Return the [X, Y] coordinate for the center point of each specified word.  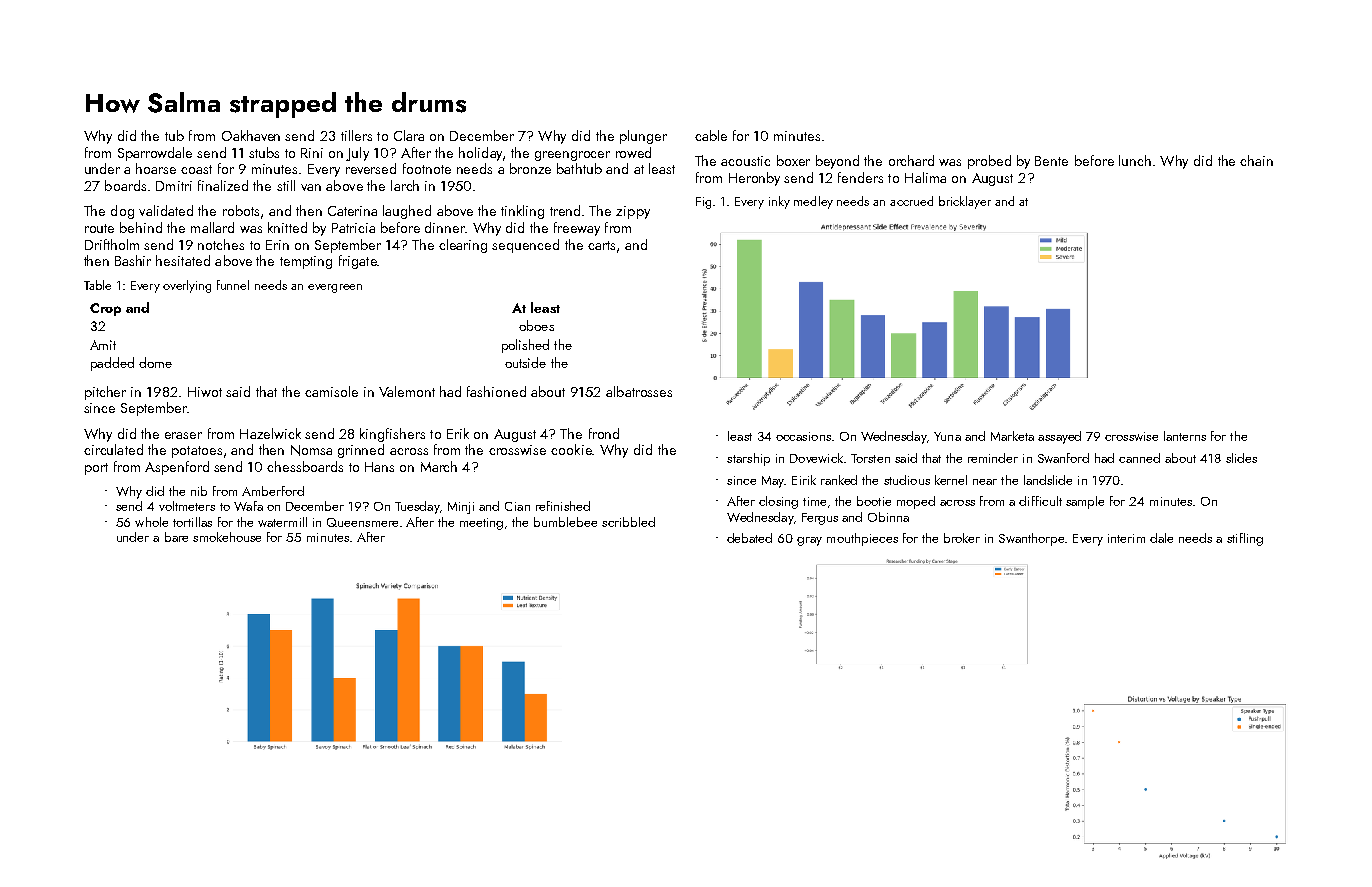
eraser [183, 435]
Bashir [133, 260]
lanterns [1185, 436]
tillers [356, 135]
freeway [577, 229]
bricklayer [965, 202]
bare [176, 537]
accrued [911, 201]
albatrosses [639, 391]
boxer [793, 160]
